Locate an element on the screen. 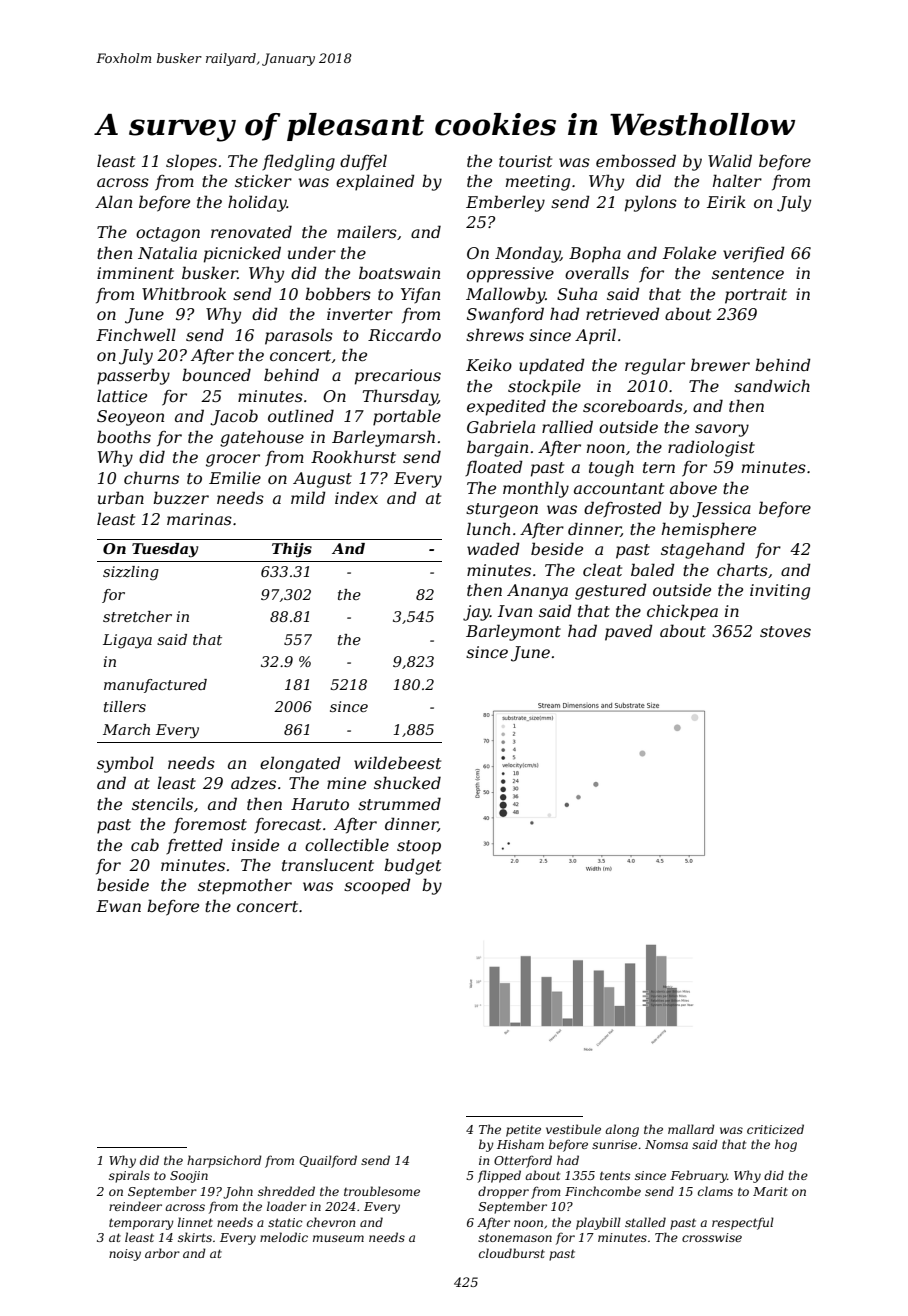 The height and width of the screenshot is (1316, 908). inside is located at coordinates (255, 844).
